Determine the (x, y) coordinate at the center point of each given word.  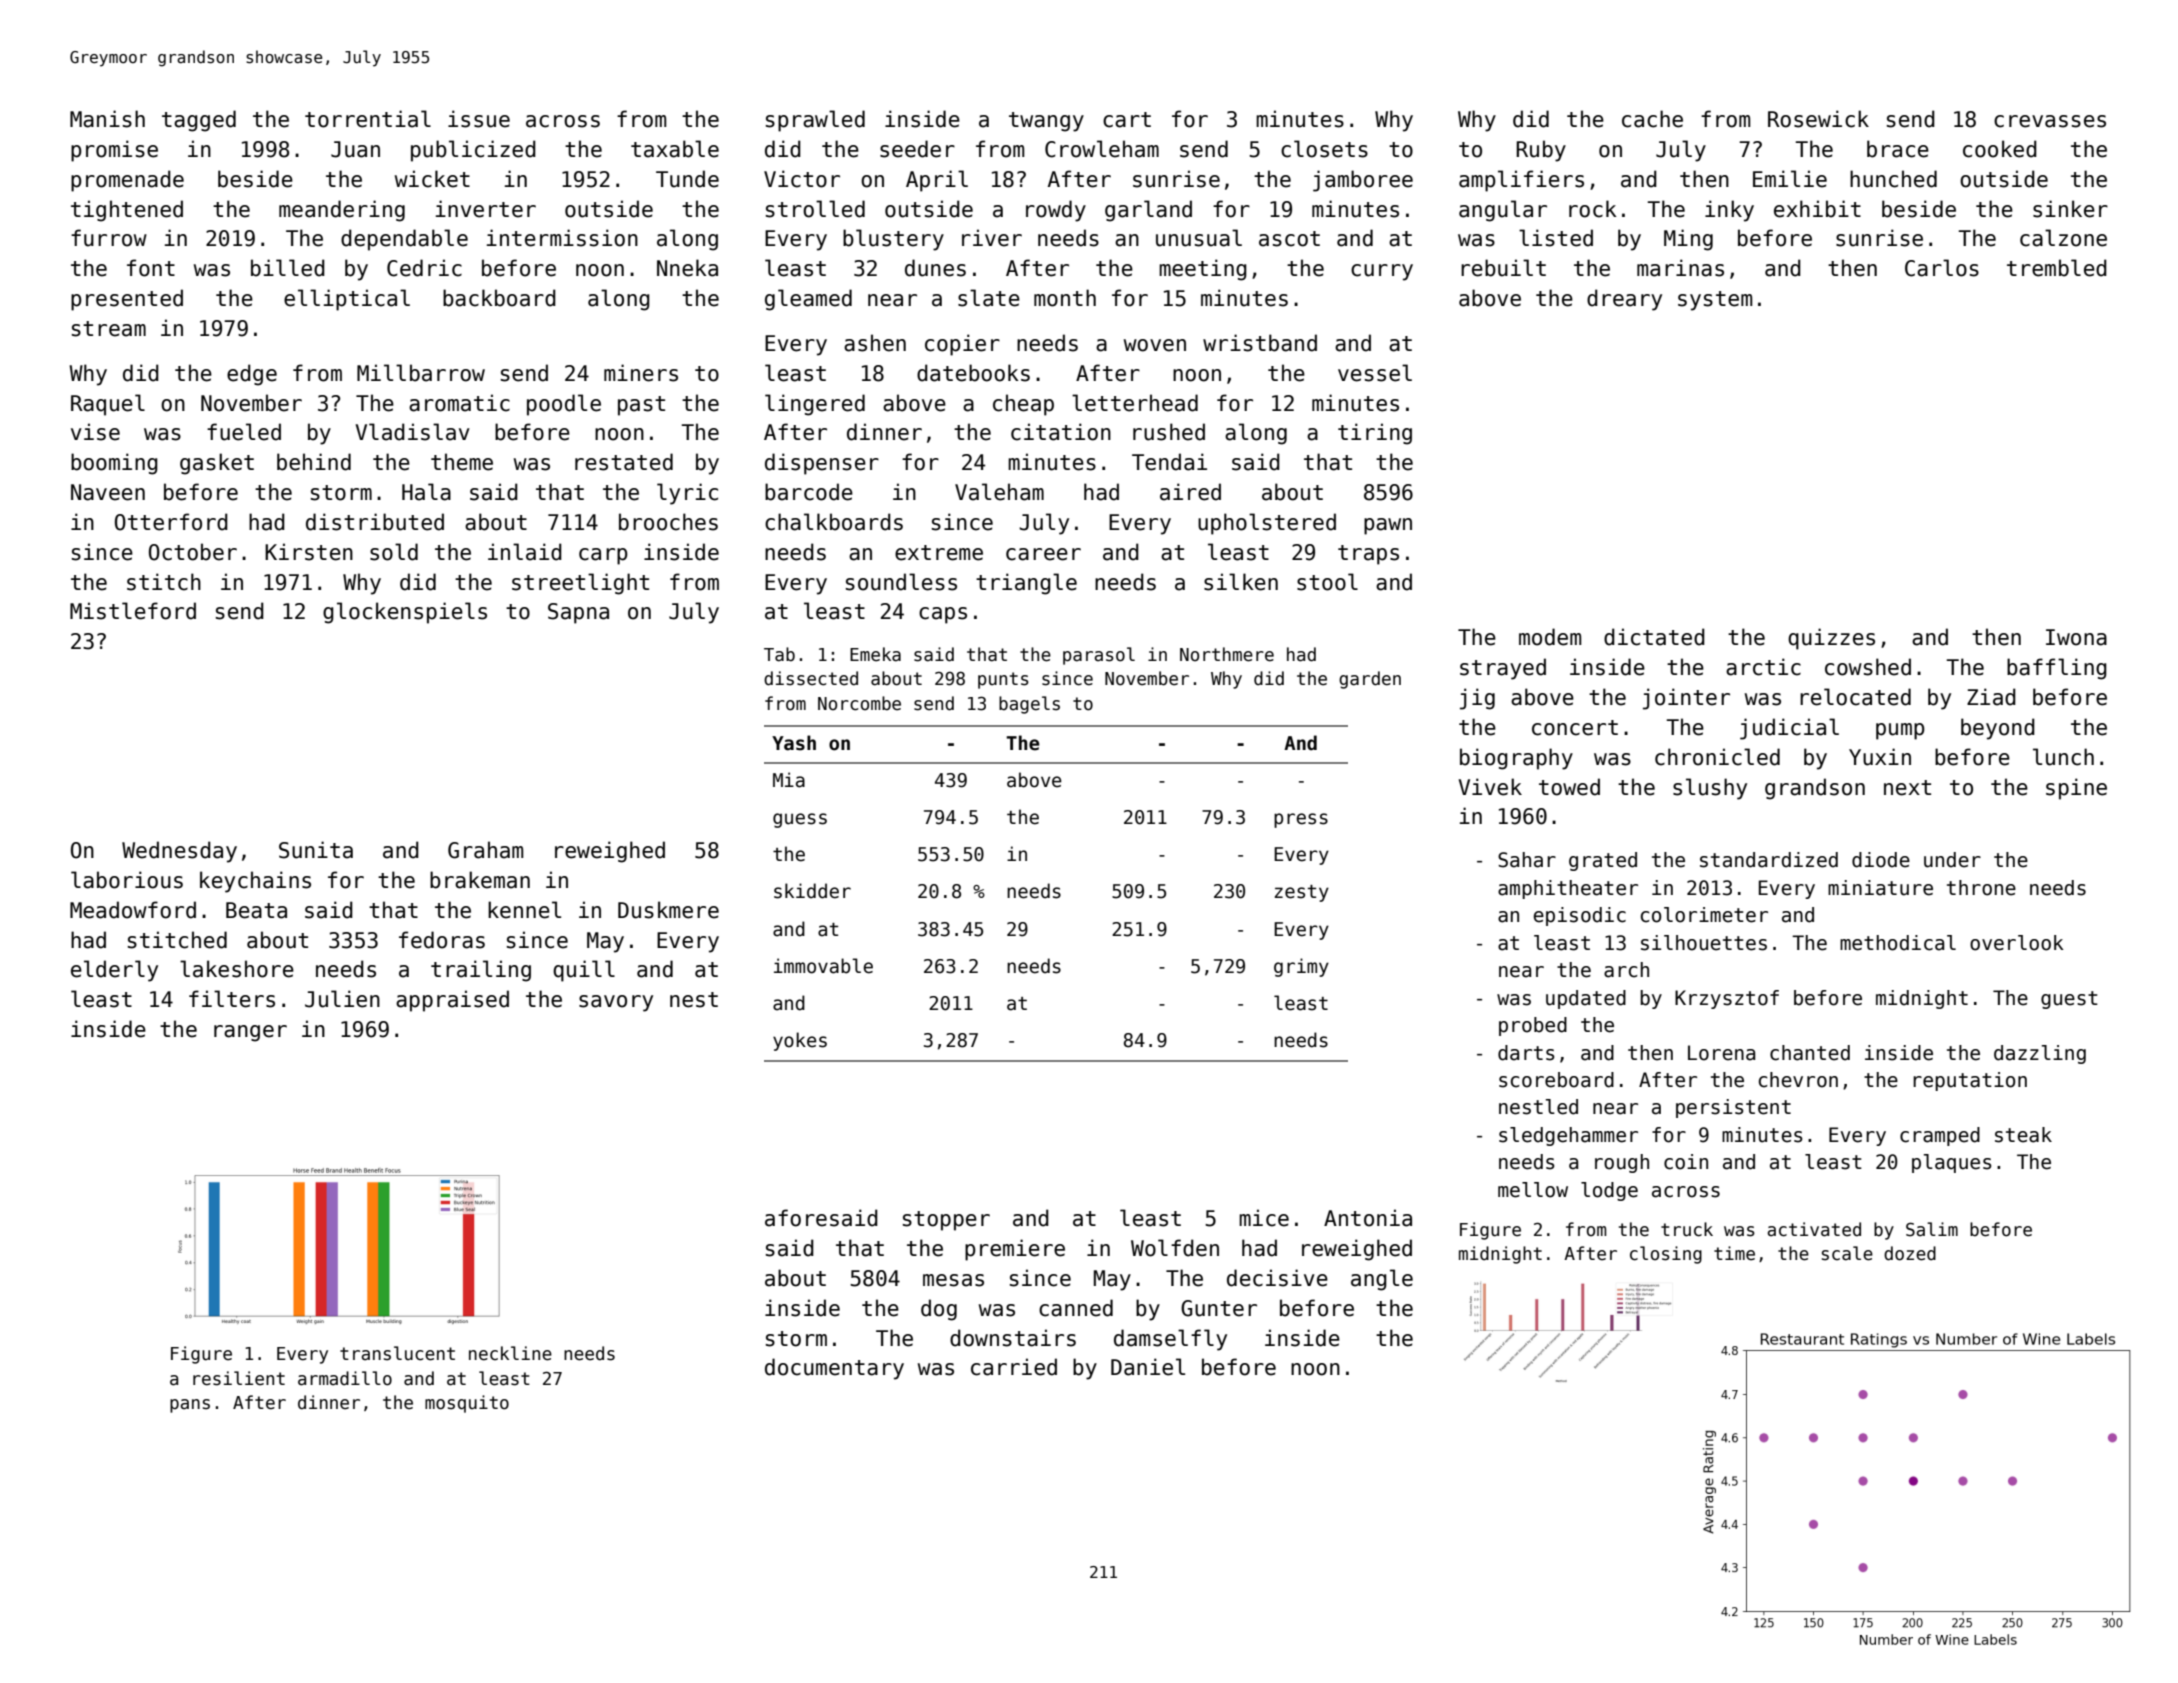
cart (1127, 120)
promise (114, 151)
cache (1652, 119)
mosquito (467, 1404)
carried (1014, 1367)
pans (190, 1406)
